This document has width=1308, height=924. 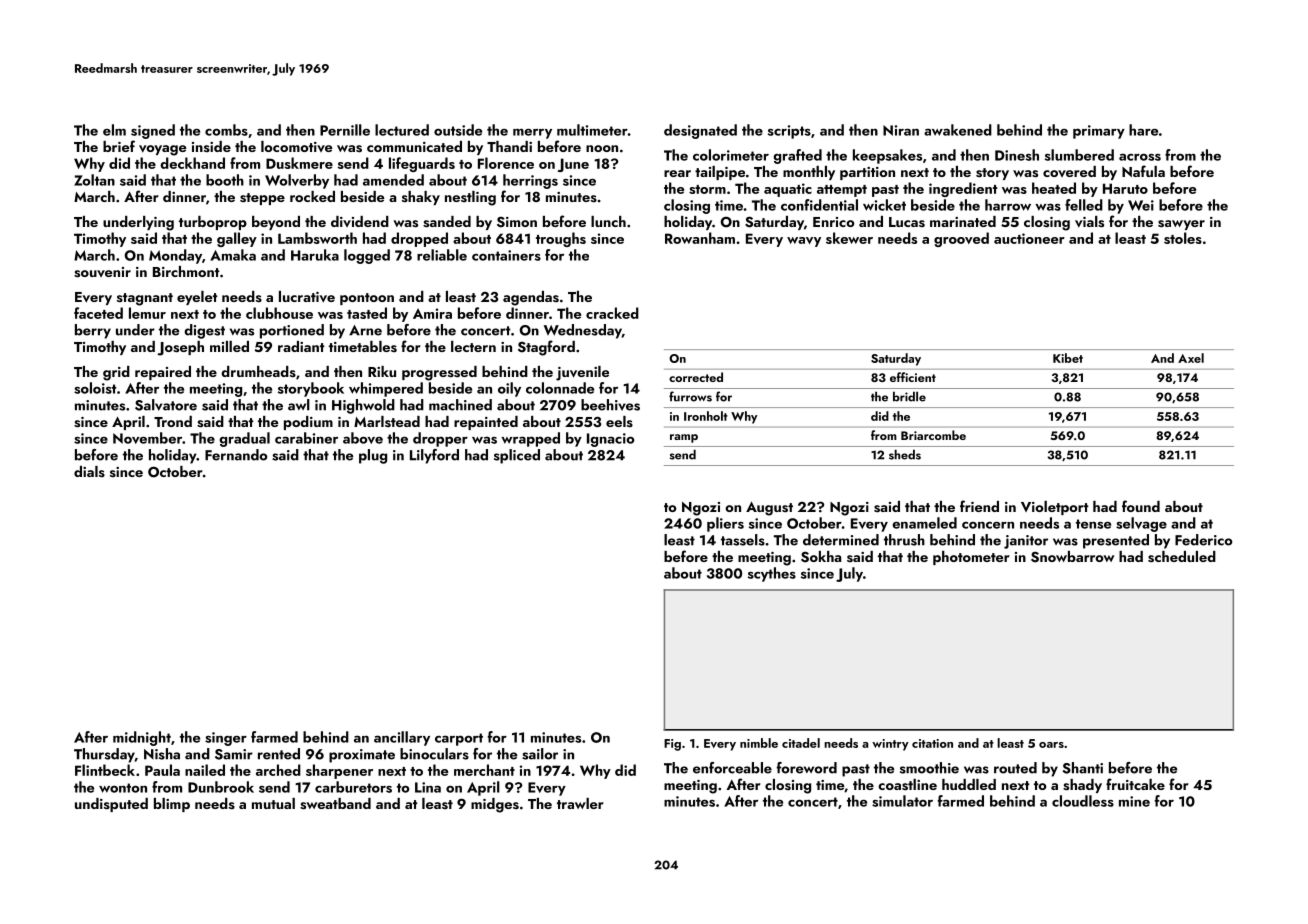 What do you see at coordinates (116, 373) in the document?
I see `grid` at bounding box center [116, 373].
